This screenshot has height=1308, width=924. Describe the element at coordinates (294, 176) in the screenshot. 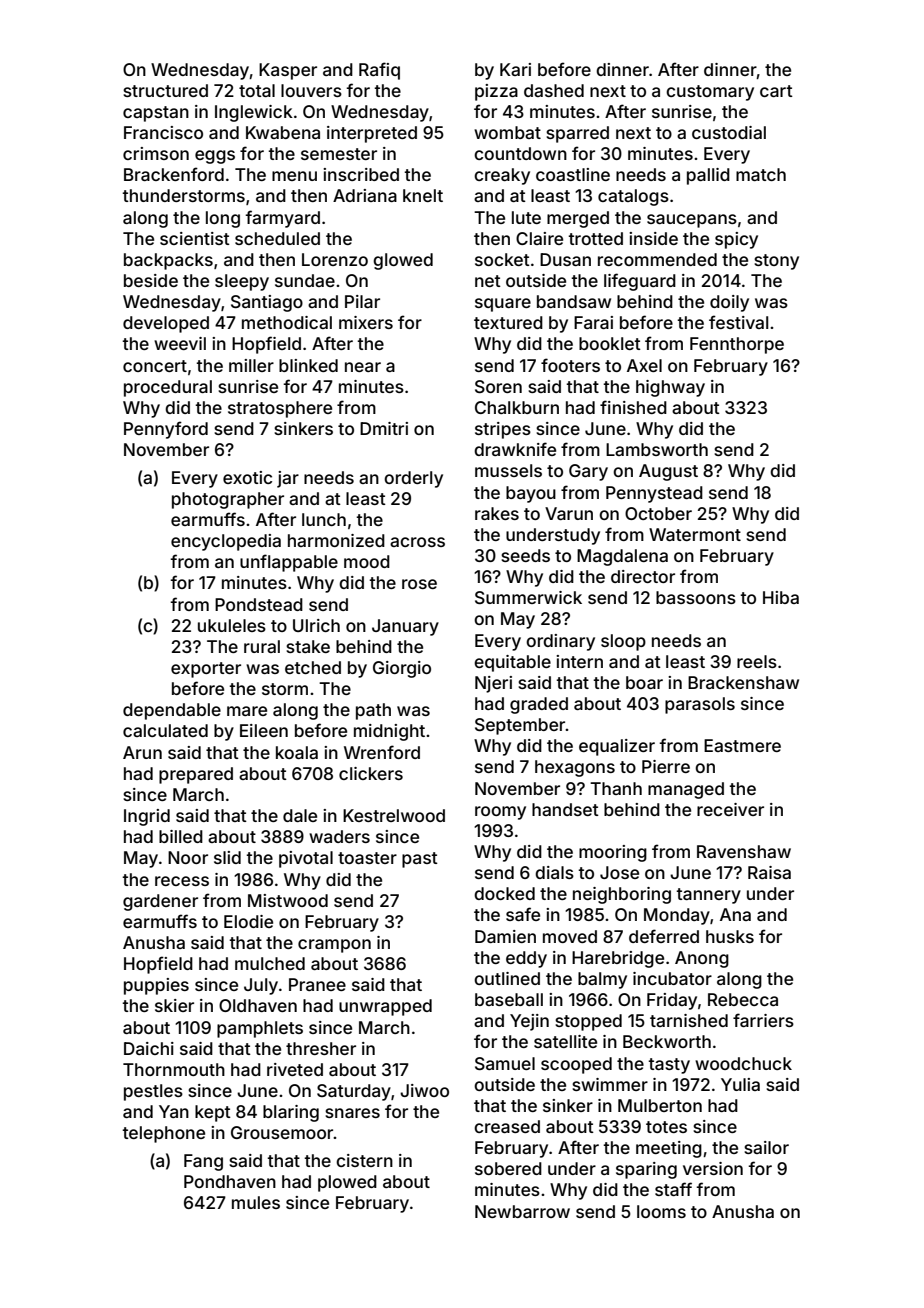

I see `menu` at that location.
